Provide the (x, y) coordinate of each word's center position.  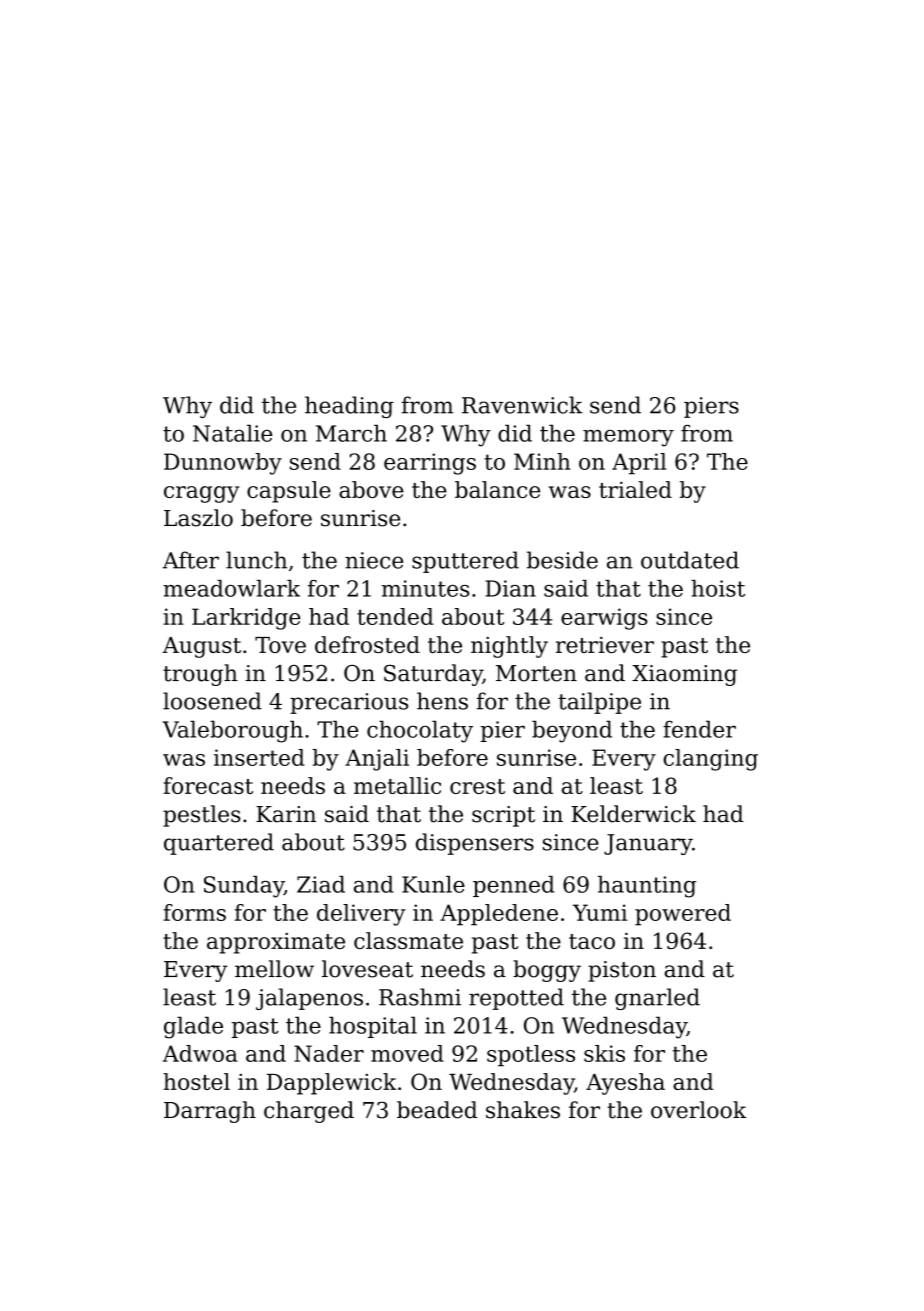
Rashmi (420, 997)
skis (604, 1053)
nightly (509, 647)
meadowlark (231, 588)
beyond (572, 731)
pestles (202, 816)
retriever (605, 645)
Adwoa (200, 1053)
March (351, 433)
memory (628, 438)
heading (349, 407)
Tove (280, 645)
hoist (718, 588)
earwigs (604, 619)
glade (193, 1027)
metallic (397, 785)
